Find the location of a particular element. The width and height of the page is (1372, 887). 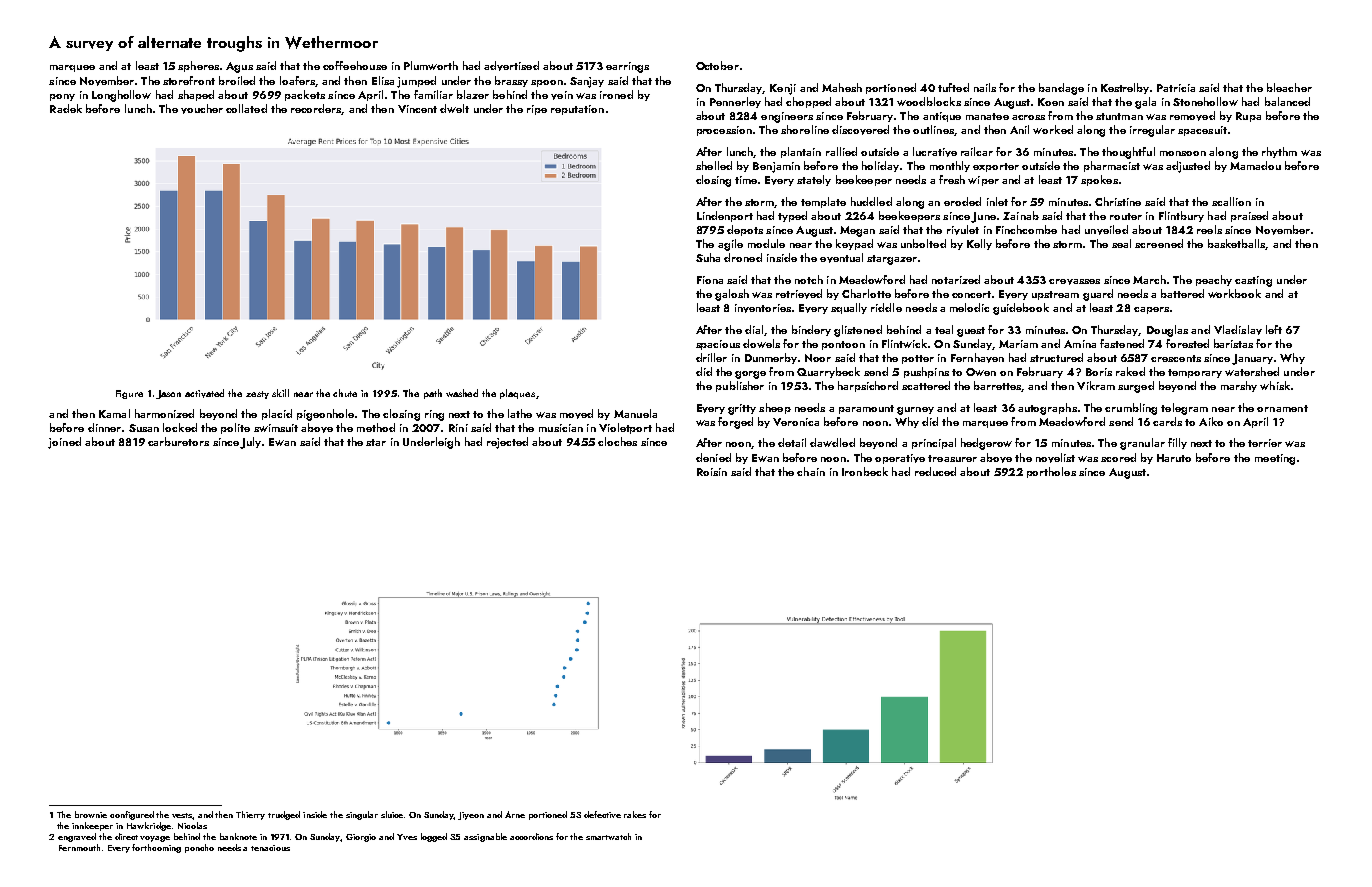

smartwatch is located at coordinates (608, 836).
